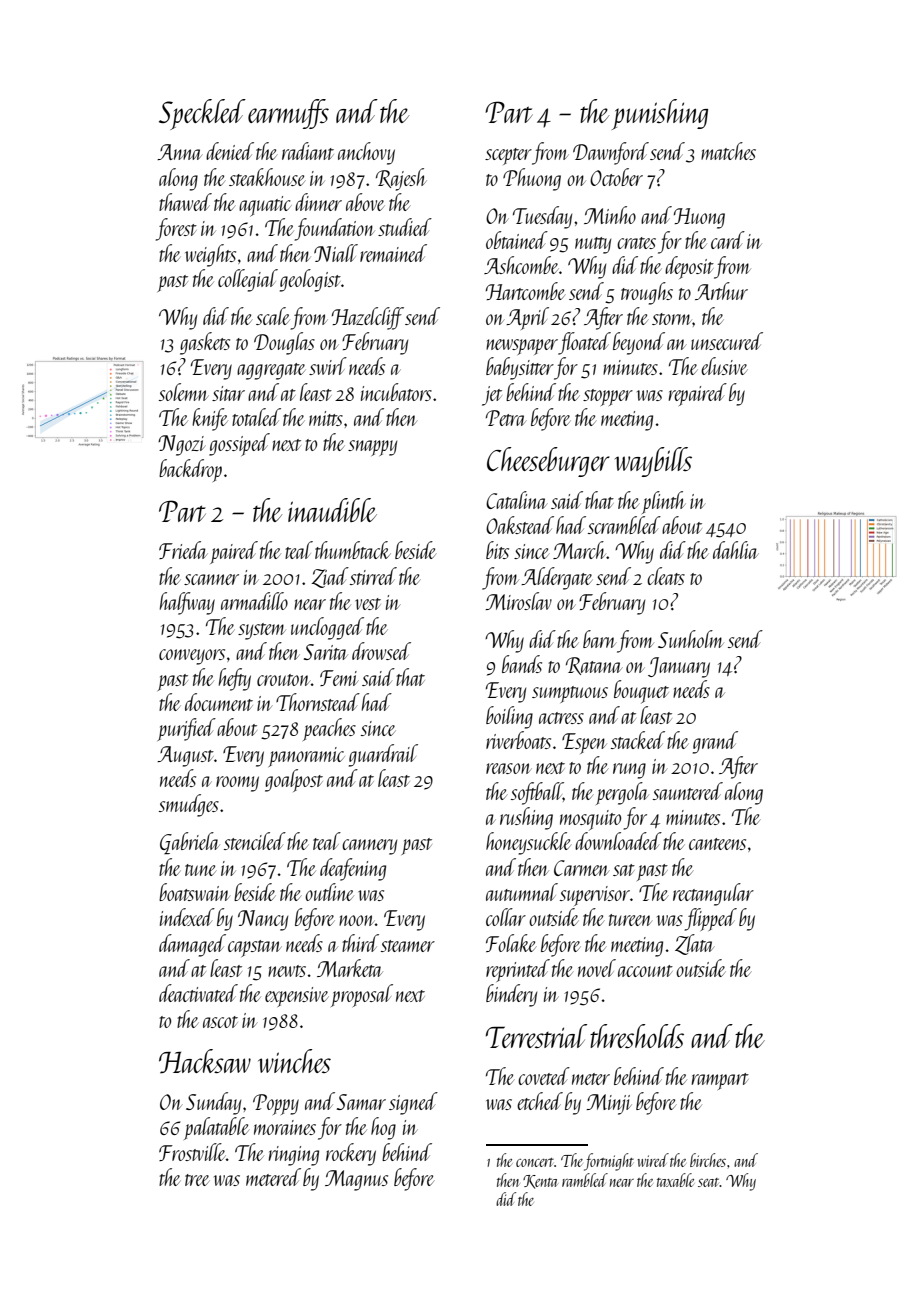  What do you see at coordinates (202, 114) in the page?
I see `Speckled` at bounding box center [202, 114].
